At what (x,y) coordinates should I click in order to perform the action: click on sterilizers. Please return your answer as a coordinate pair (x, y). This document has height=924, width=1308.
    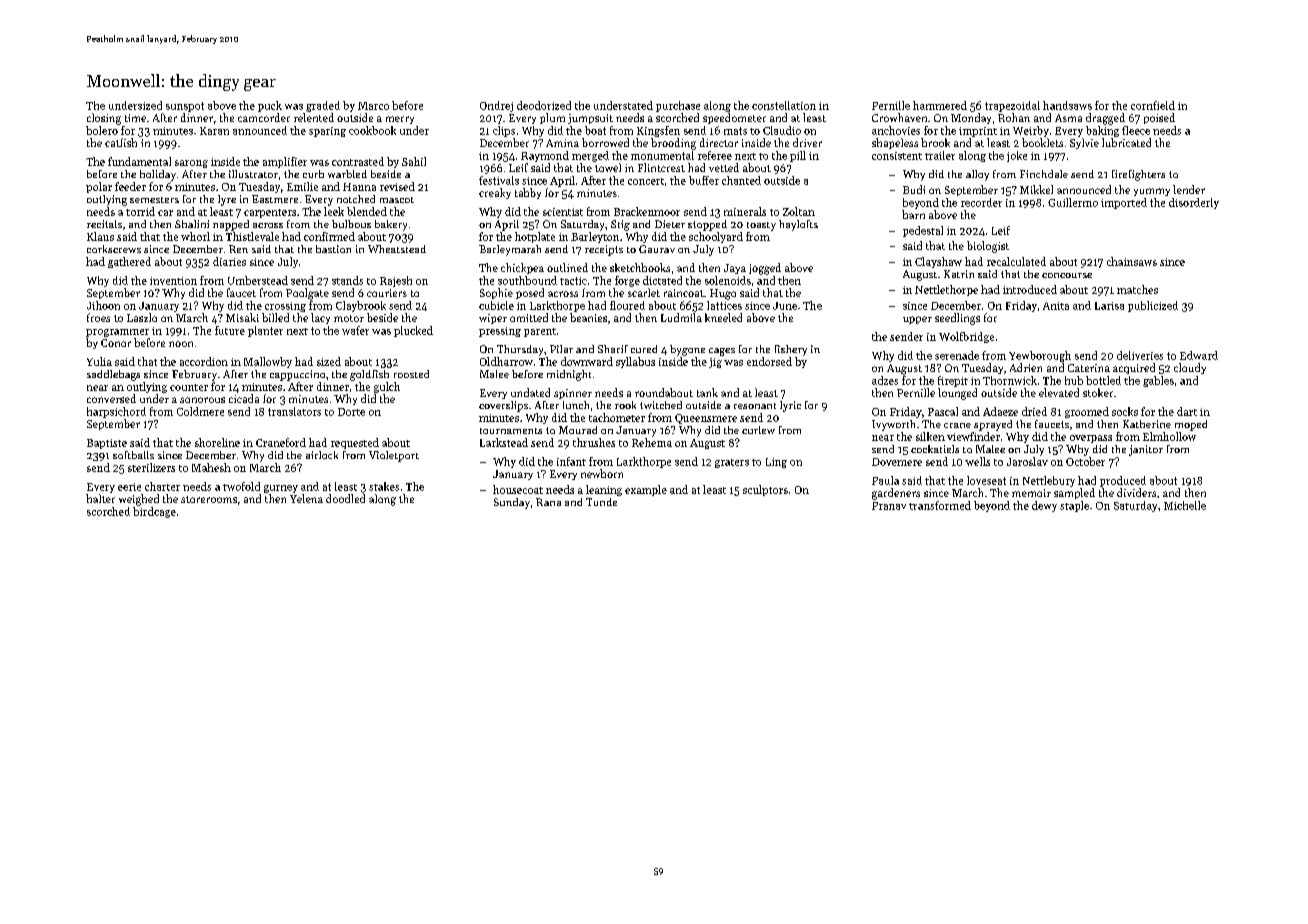
    Looking at the image, I should click on (151, 467).
